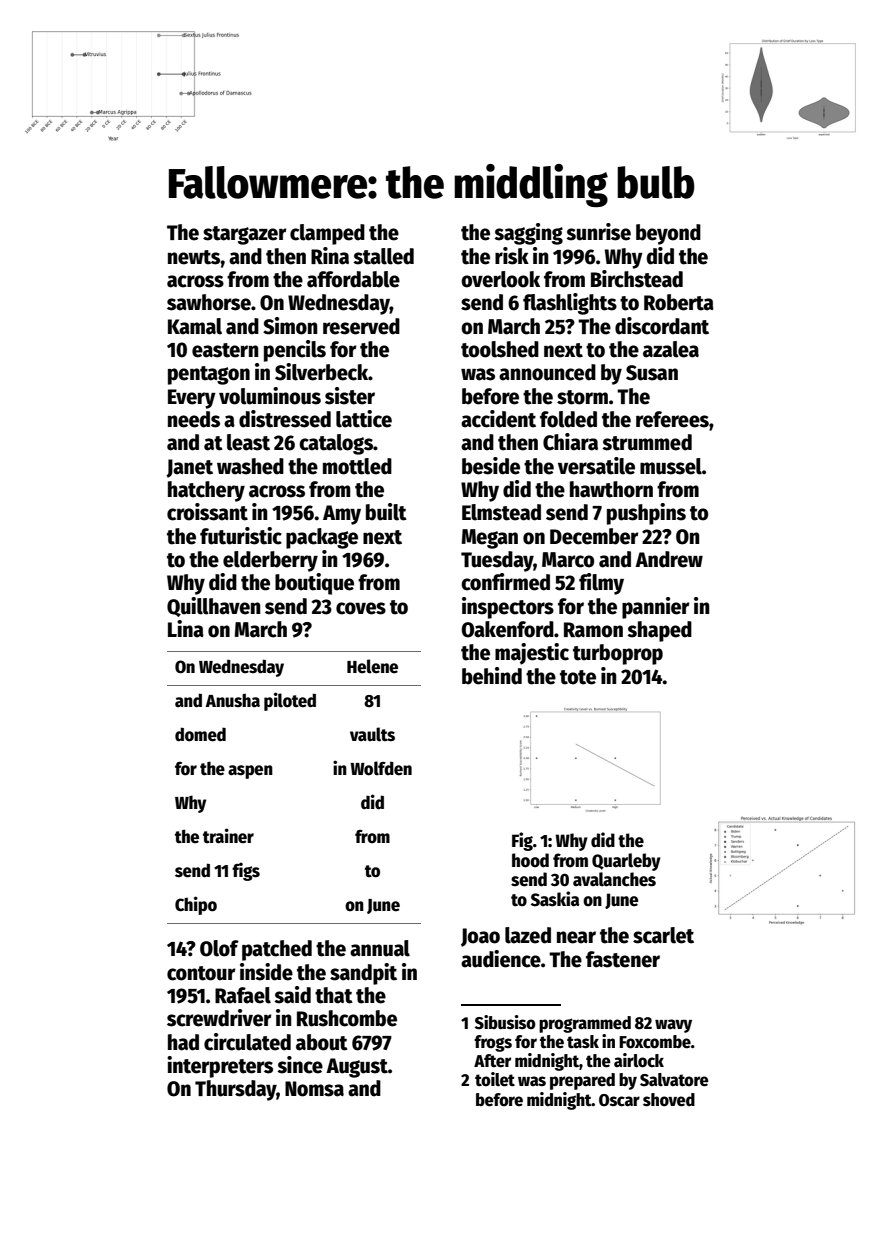 This screenshot has height=1252, width=882. What do you see at coordinates (381, 768) in the screenshot?
I see `Wolfden` at bounding box center [381, 768].
